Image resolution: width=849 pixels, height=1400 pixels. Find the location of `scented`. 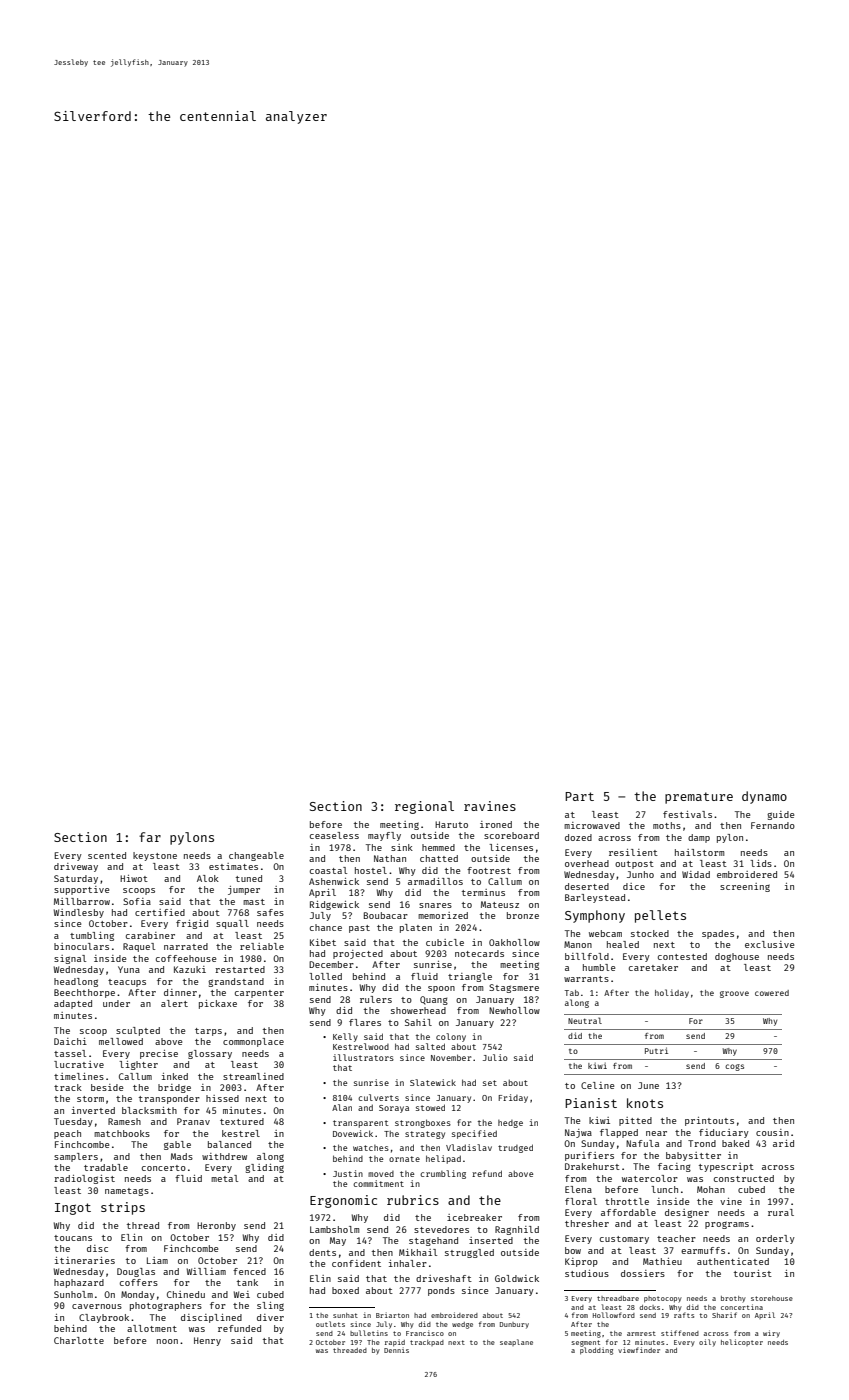

scented is located at coordinates (107, 855).
